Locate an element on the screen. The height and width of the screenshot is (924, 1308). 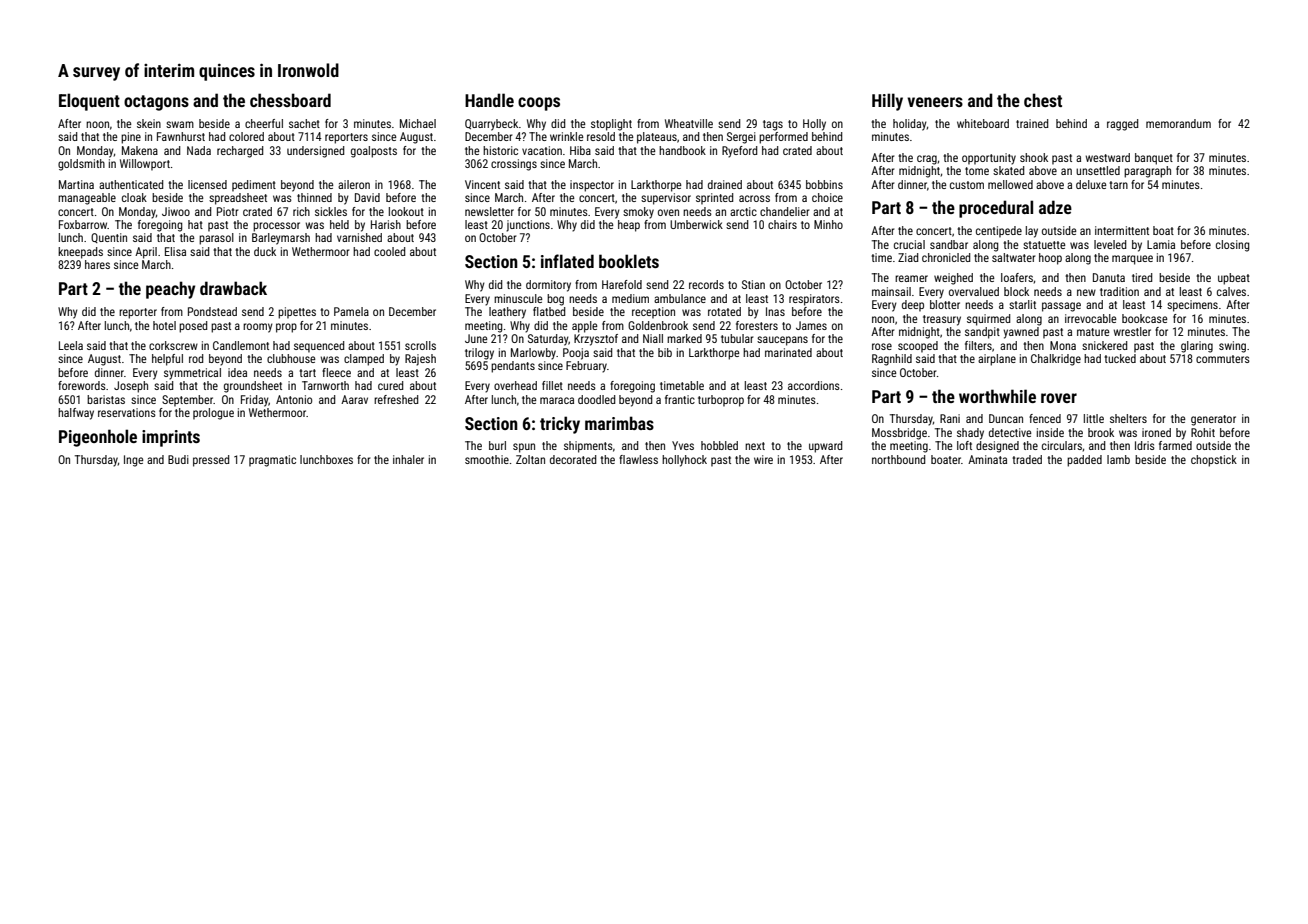
sachet is located at coordinates (304, 123).
